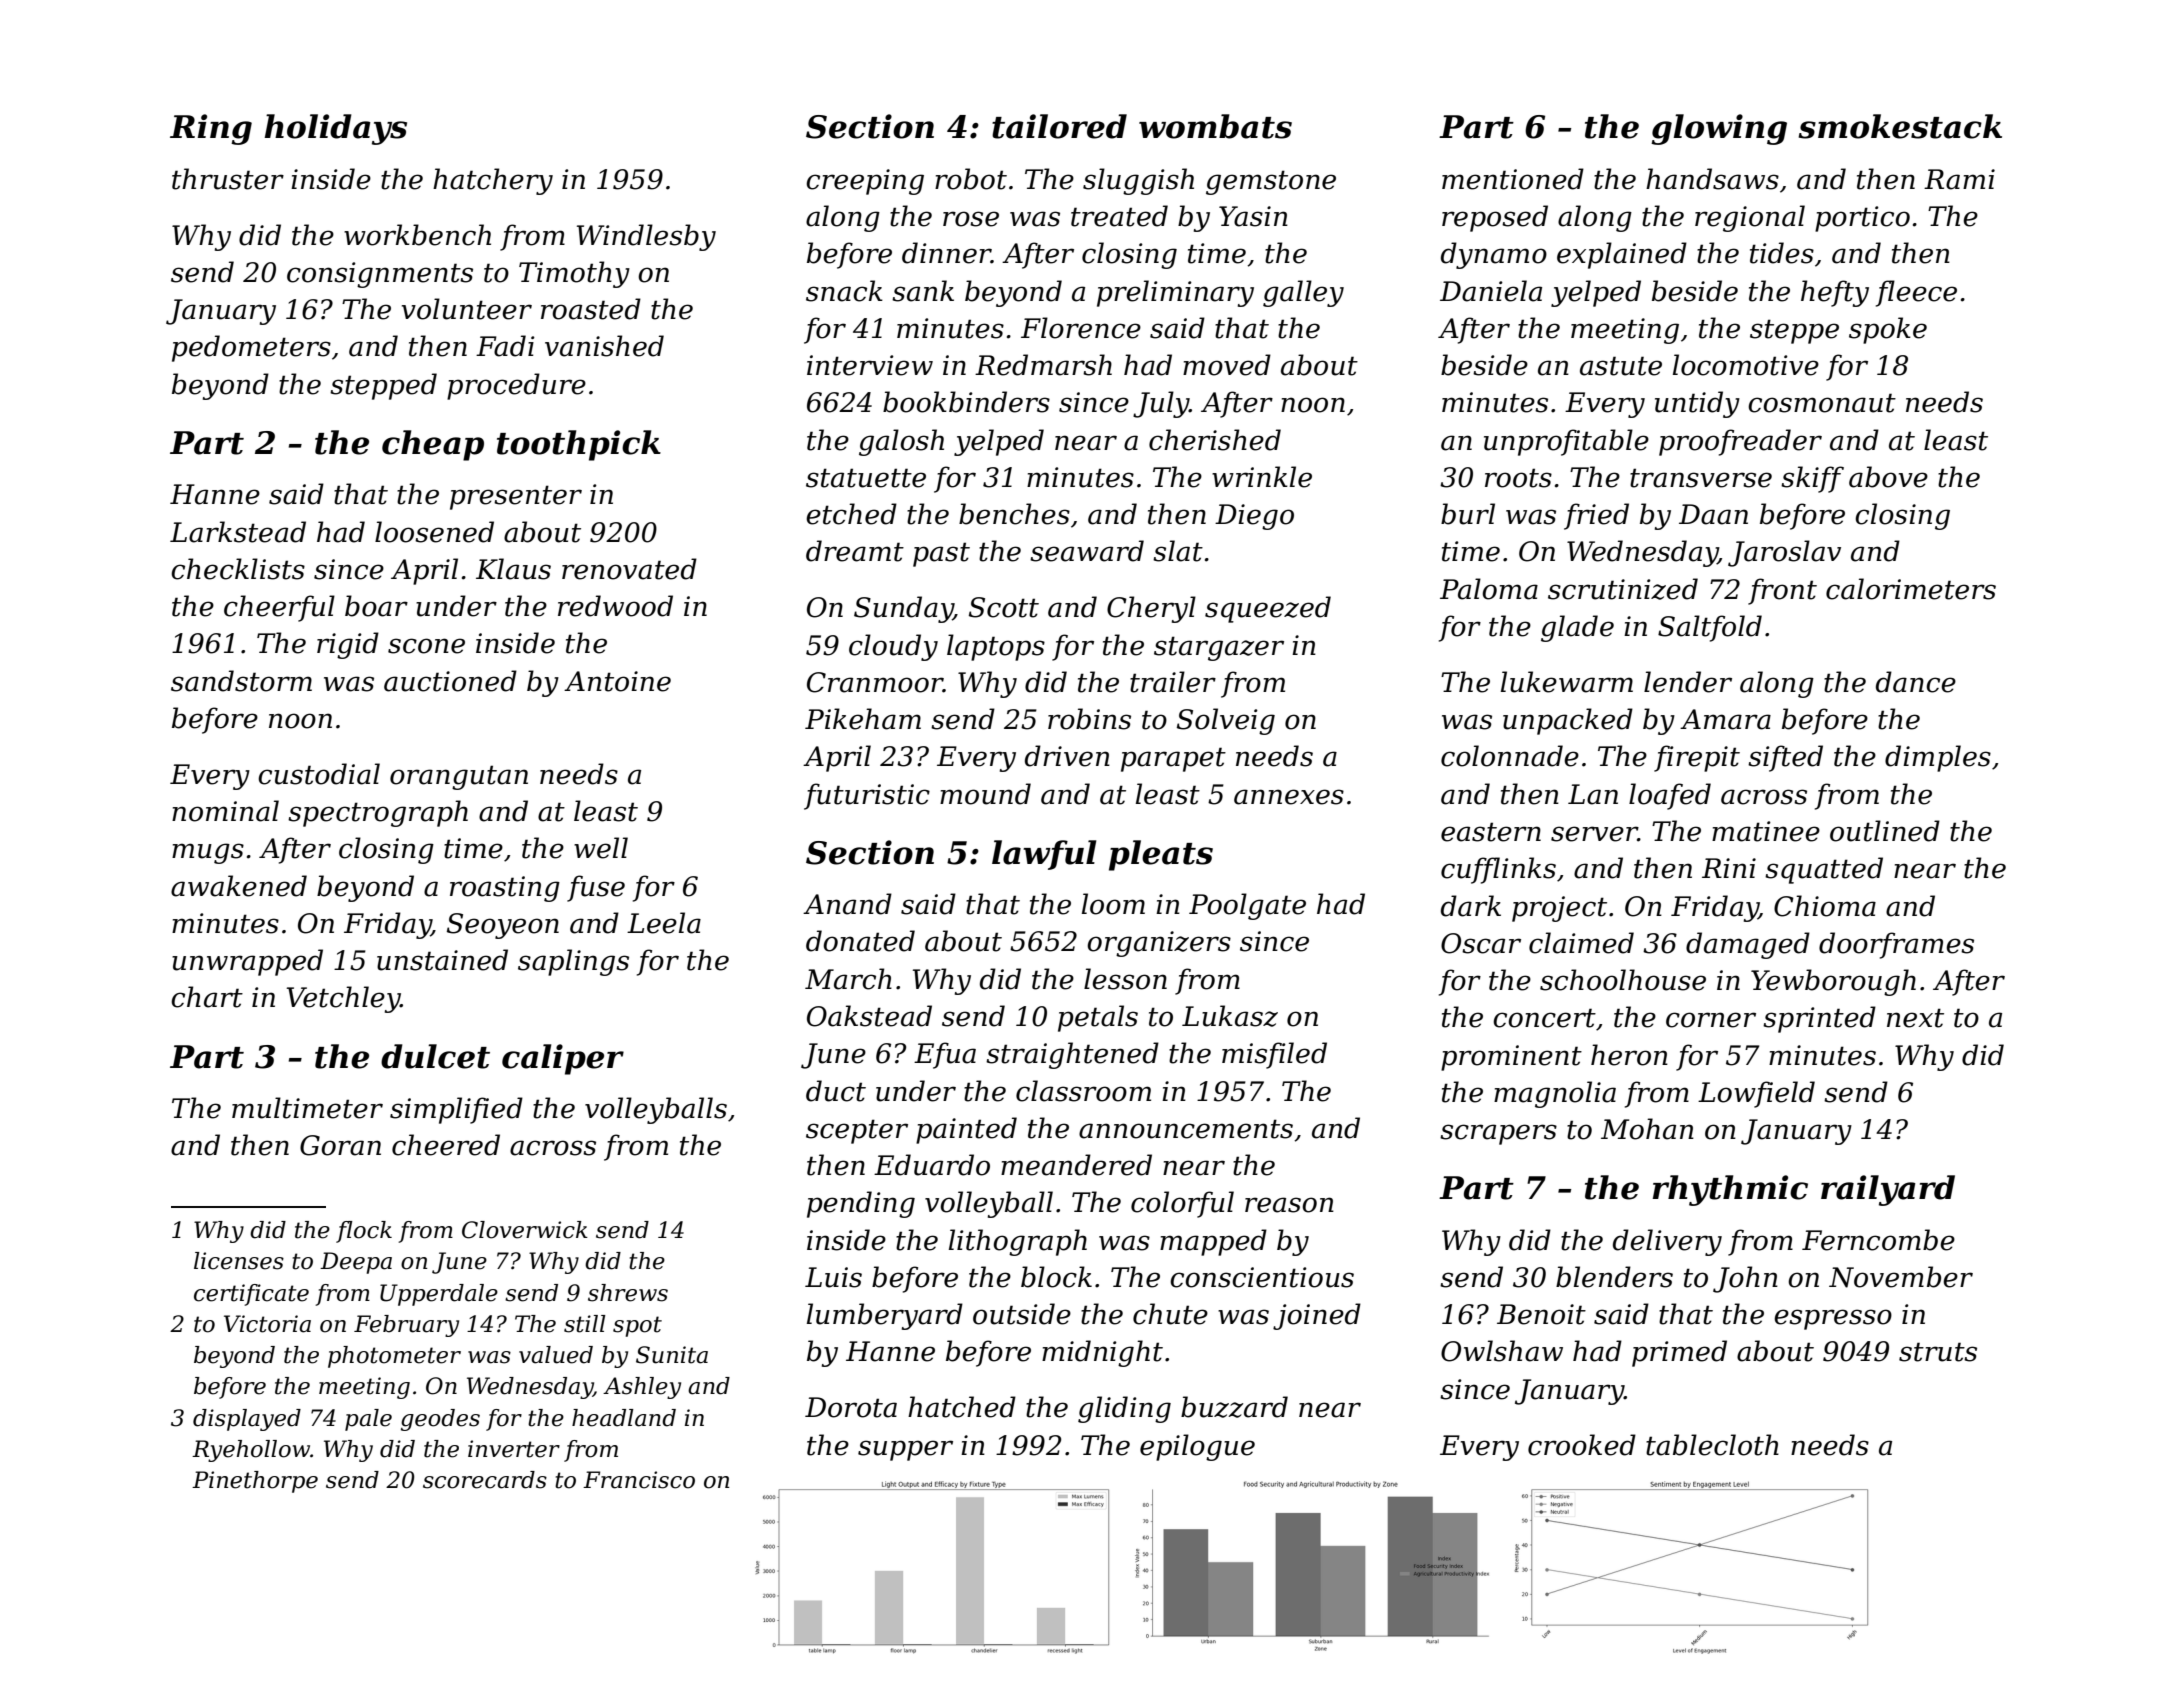 Image resolution: width=2178 pixels, height=1683 pixels. Describe the element at coordinates (525, 1230) in the screenshot. I see `Cloverwick` at that location.
